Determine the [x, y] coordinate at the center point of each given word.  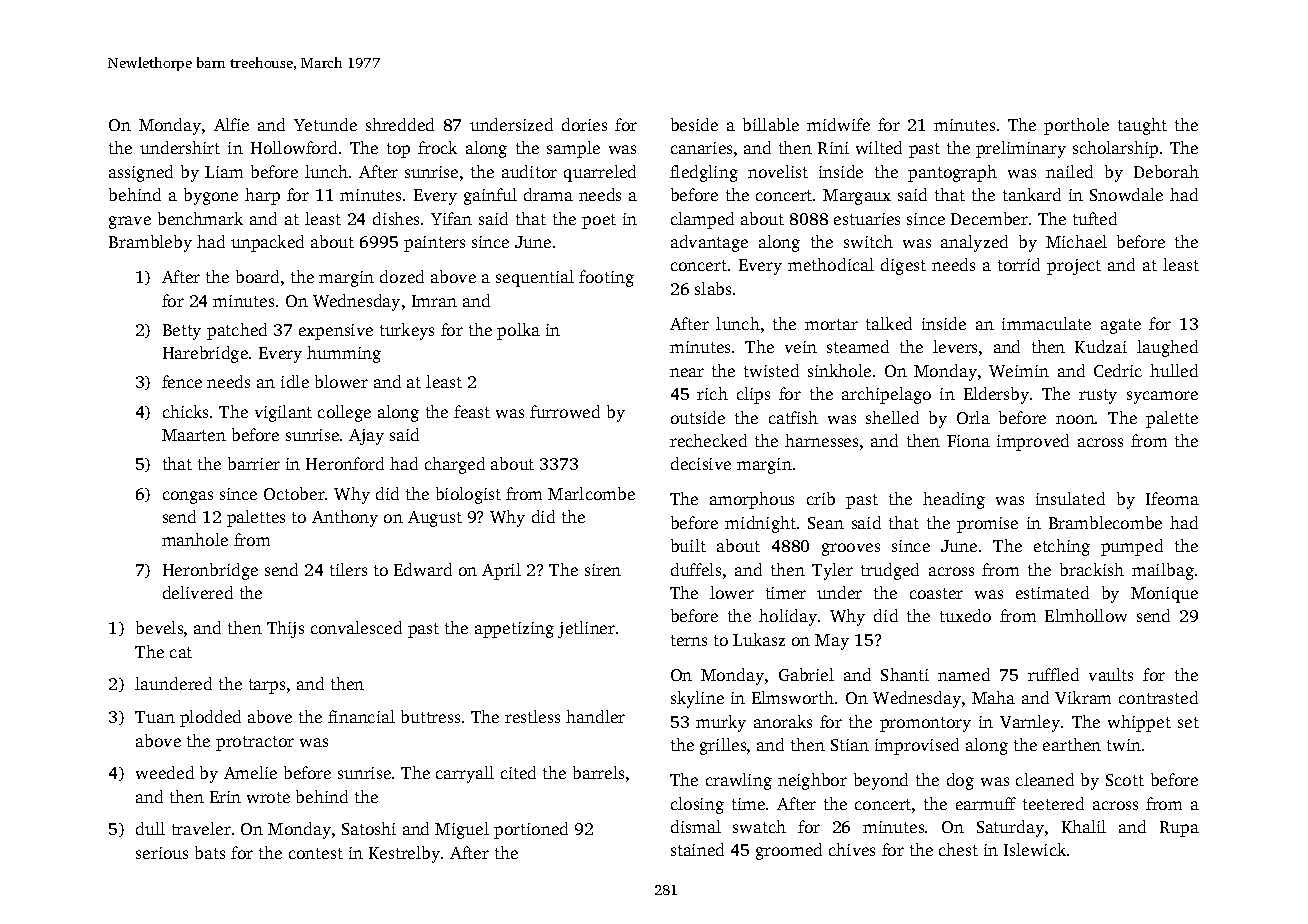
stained [697, 849]
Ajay [366, 437]
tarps [267, 686]
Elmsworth [793, 697]
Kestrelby [404, 854]
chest [958, 849]
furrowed [565, 411]
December [989, 218]
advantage [709, 243]
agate [1121, 326]
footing [606, 278]
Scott [1125, 780]
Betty [182, 332]
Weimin [1019, 371]
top [398, 150]
